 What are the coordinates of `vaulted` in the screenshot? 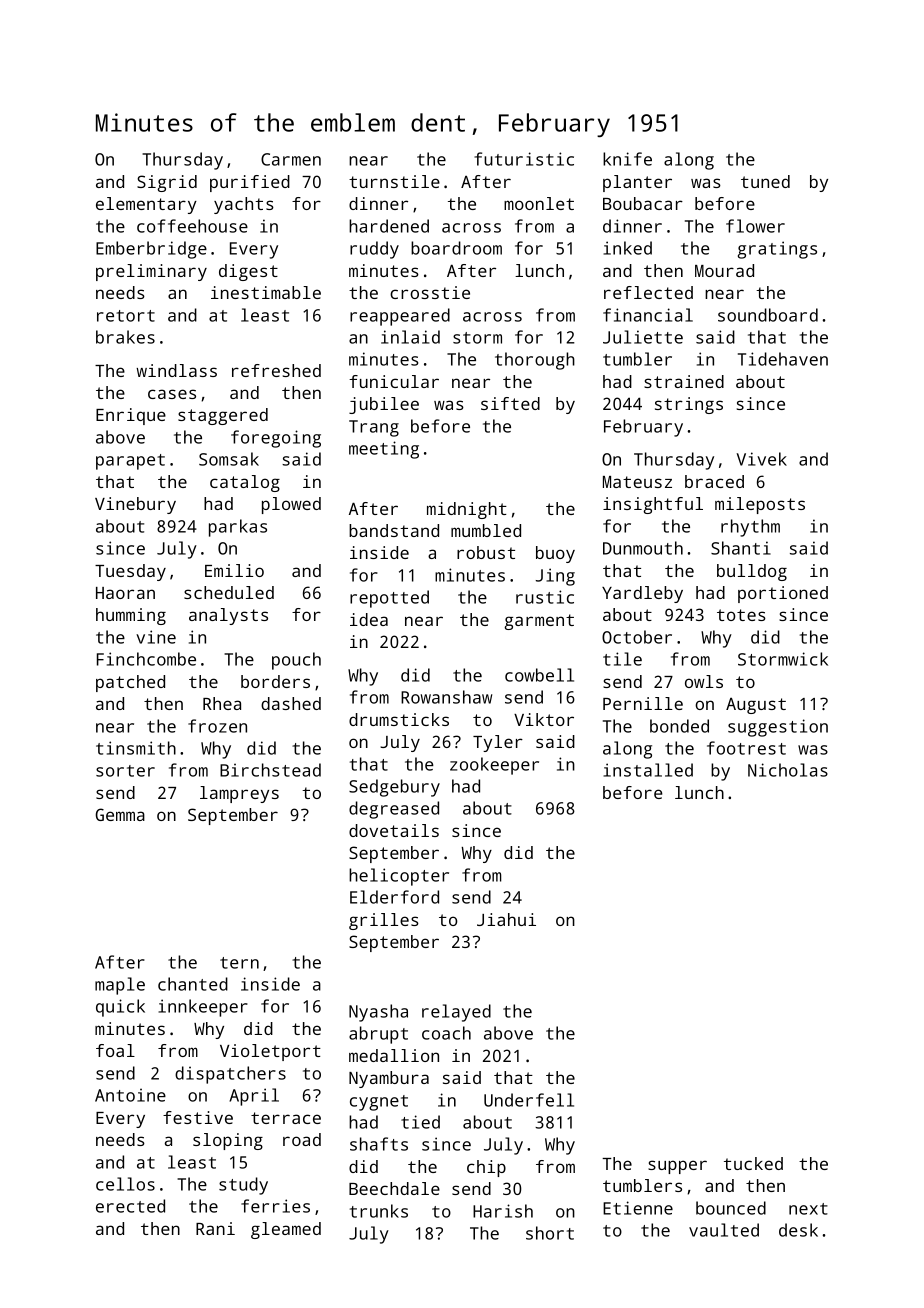 It's located at (724, 1230).
